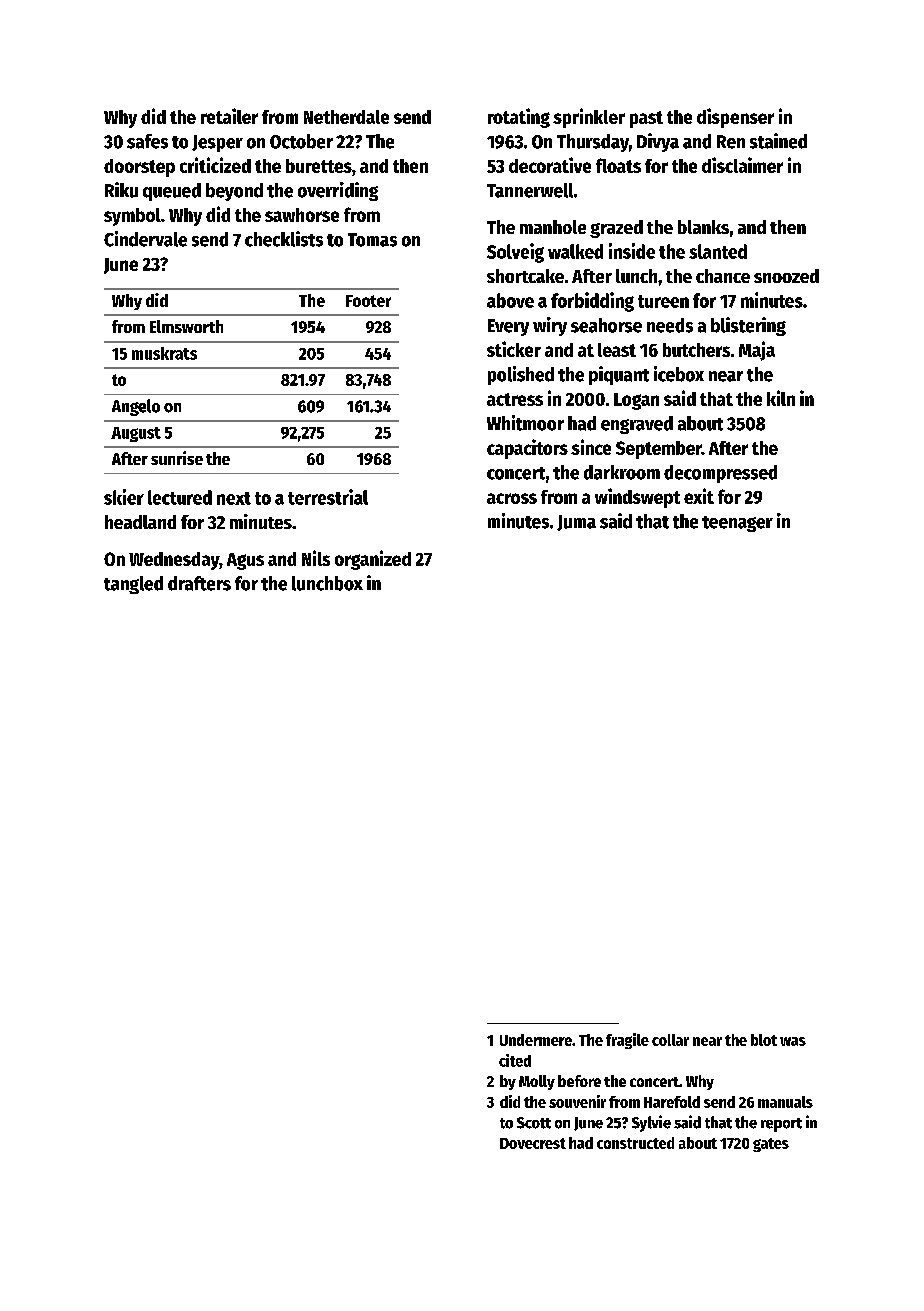  I want to click on decompressed, so click(720, 474).
